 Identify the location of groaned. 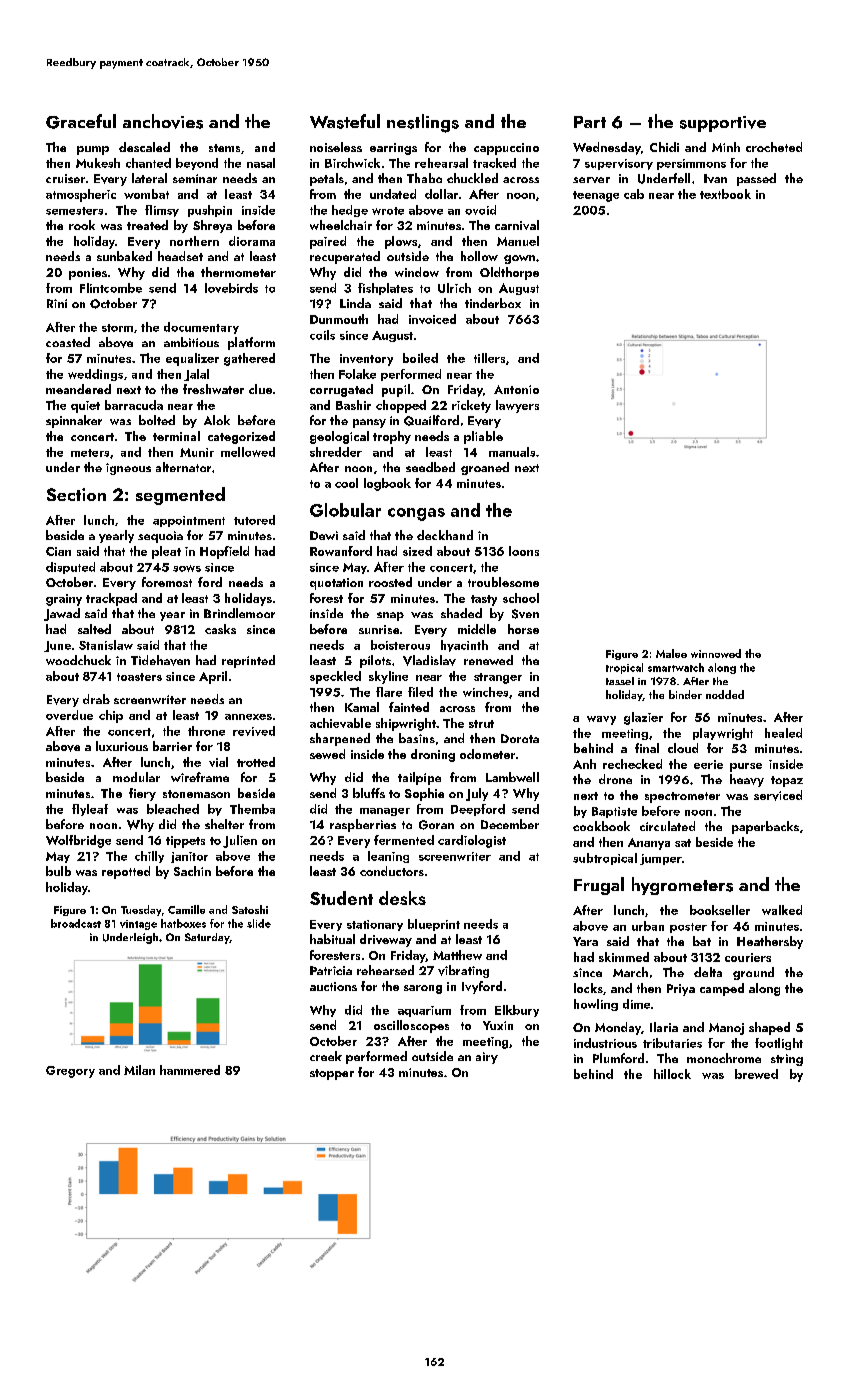
(485, 468).
